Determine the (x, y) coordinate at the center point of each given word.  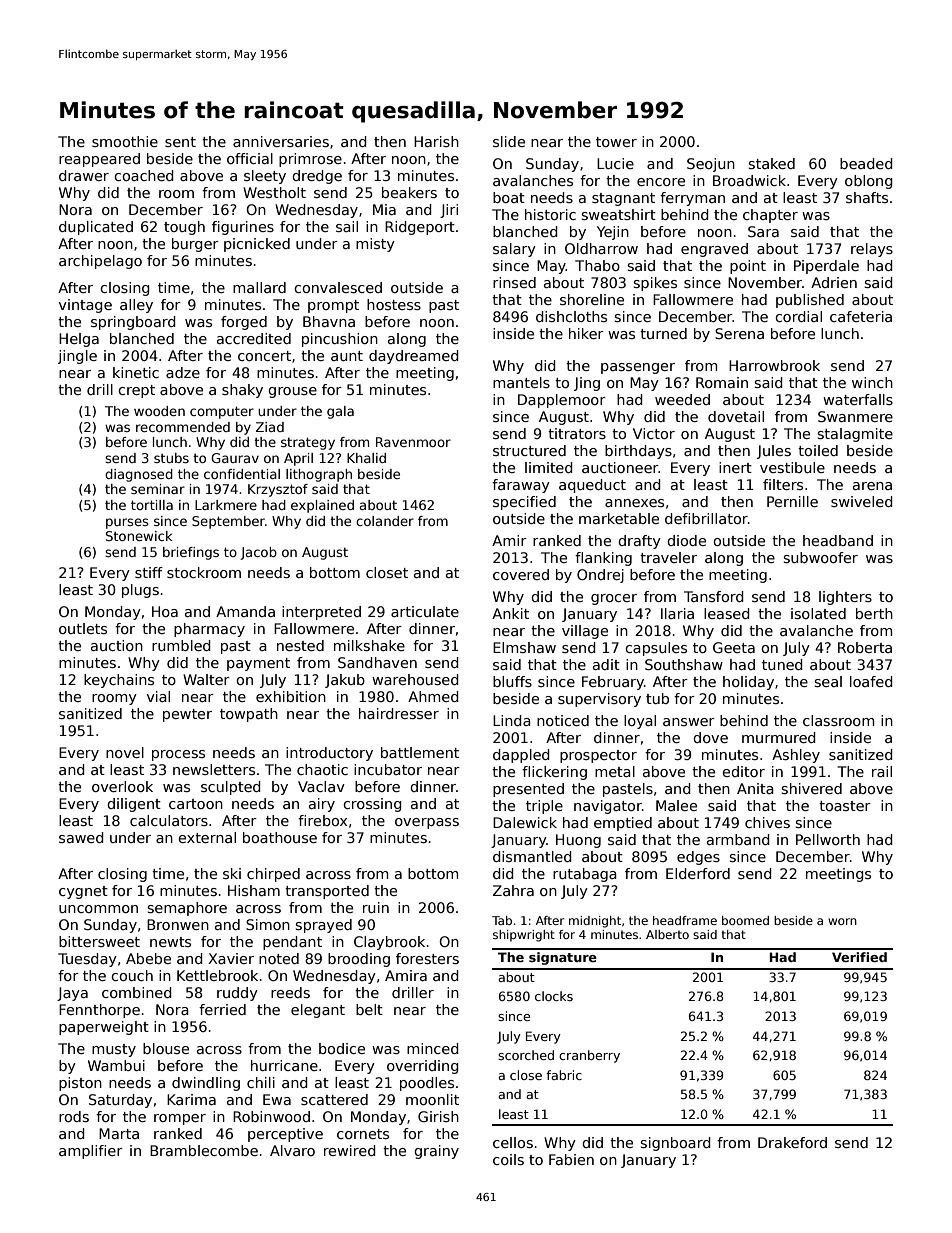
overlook (122, 786)
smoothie (125, 141)
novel (125, 752)
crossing (372, 805)
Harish (436, 141)
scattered (334, 1099)
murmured (779, 737)
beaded (866, 163)
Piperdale (826, 267)
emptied (623, 824)
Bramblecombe (204, 1150)
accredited (254, 338)
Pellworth (828, 839)
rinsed (514, 282)
